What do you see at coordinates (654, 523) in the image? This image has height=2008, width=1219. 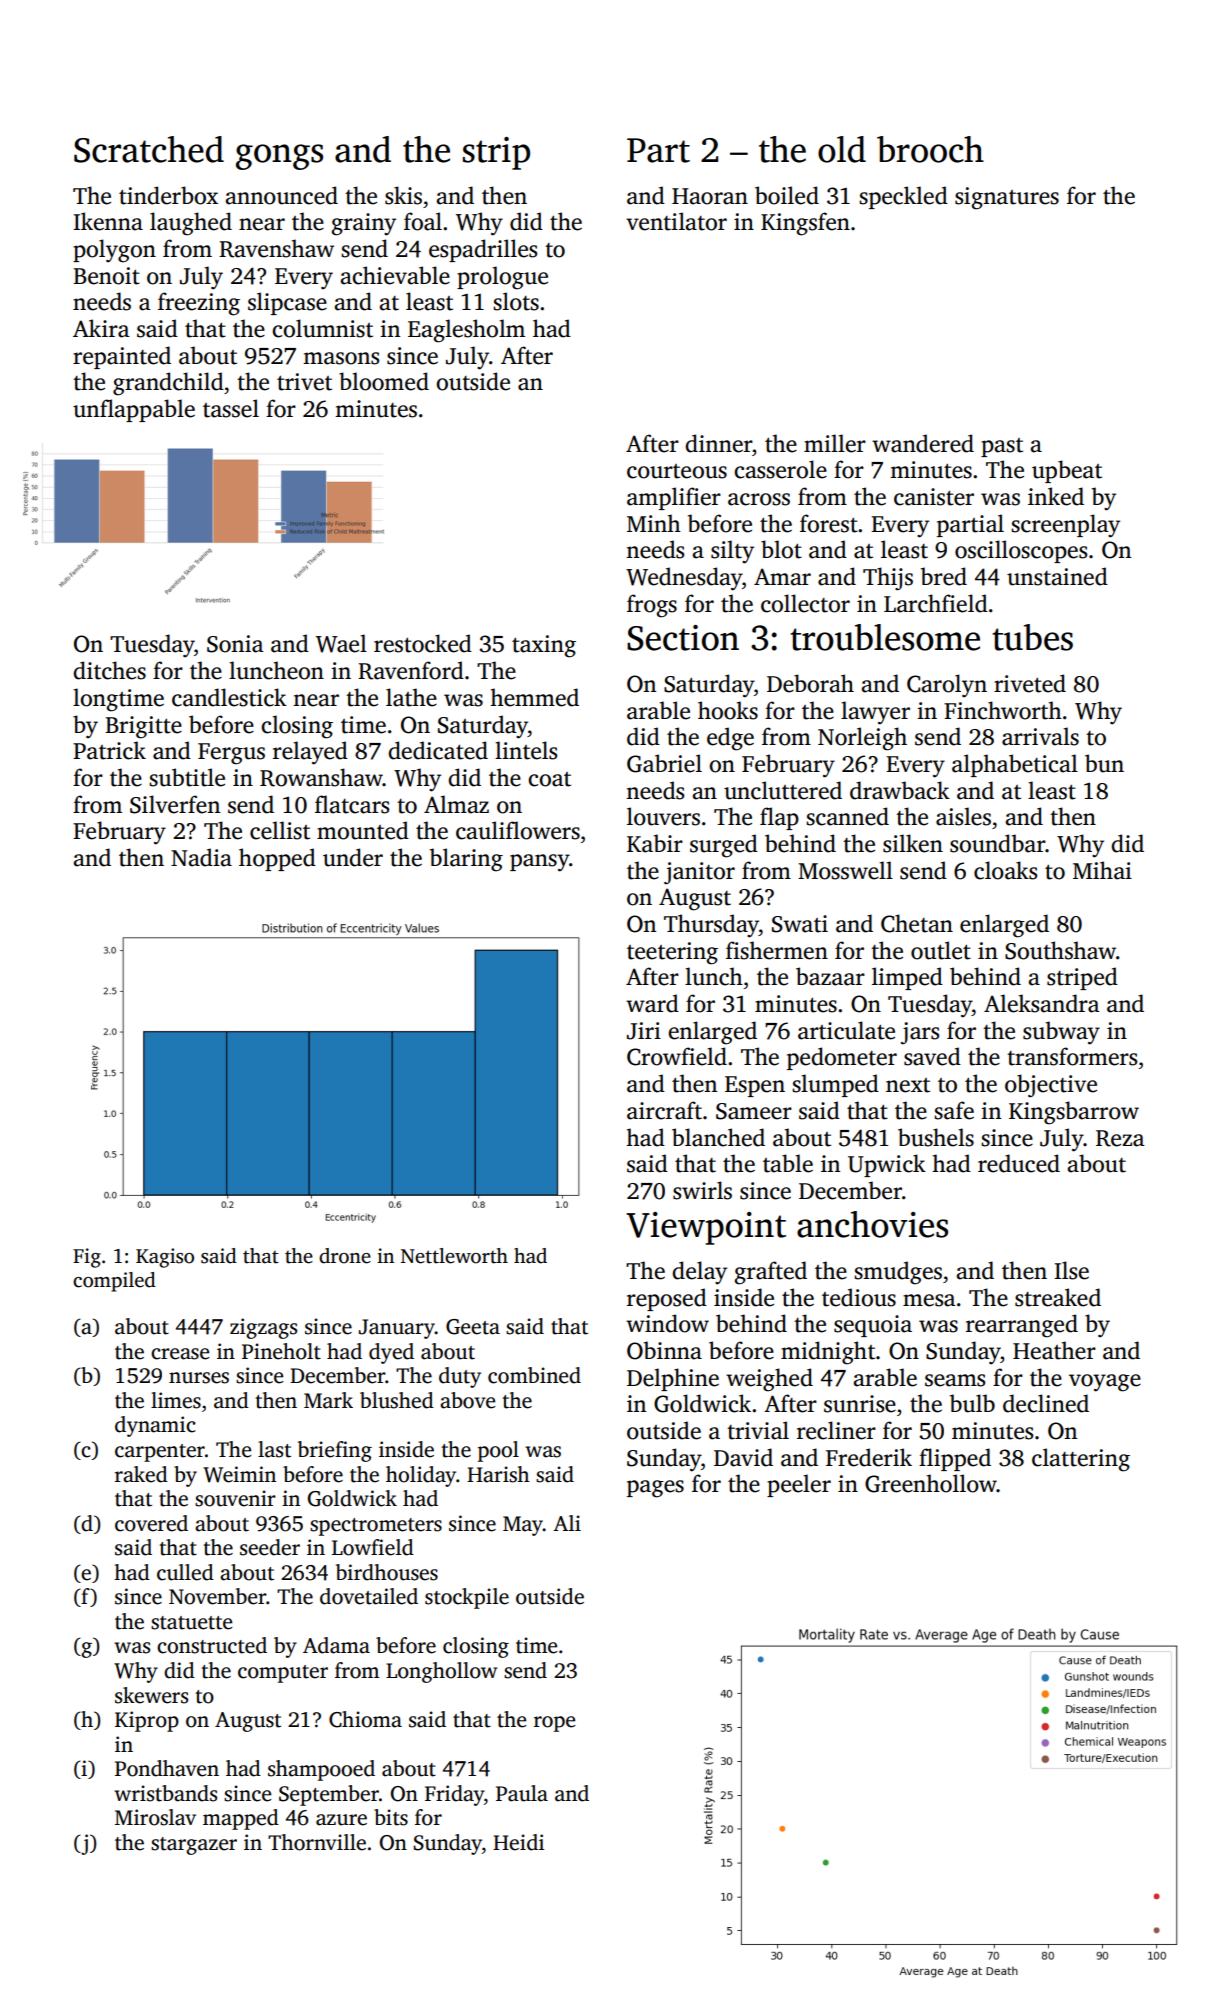 I see `Minh` at bounding box center [654, 523].
